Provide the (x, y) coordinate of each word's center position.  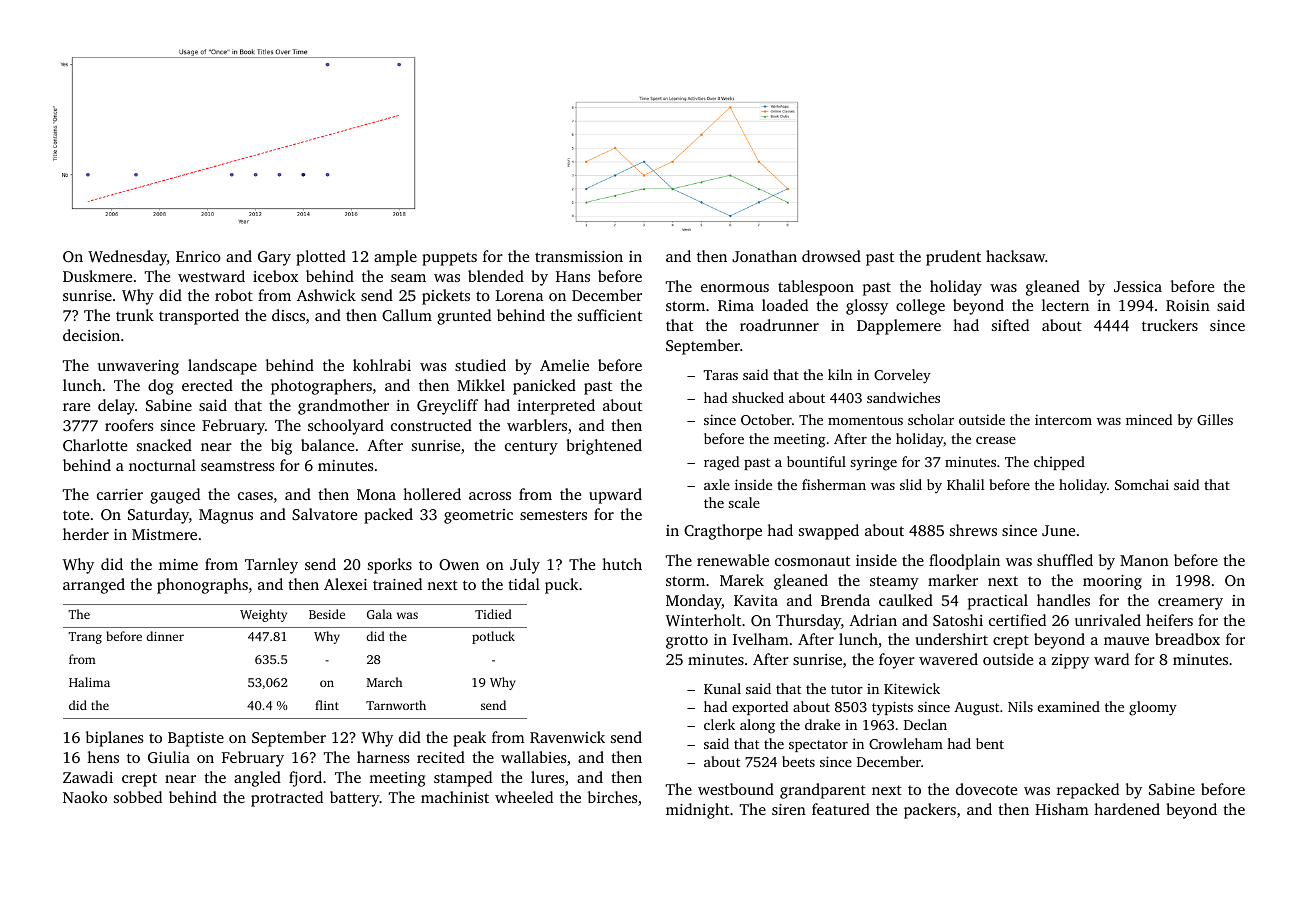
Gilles (1215, 419)
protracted (287, 799)
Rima (736, 305)
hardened (1127, 809)
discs (288, 315)
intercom (1063, 419)
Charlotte (95, 445)
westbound (736, 789)
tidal (524, 584)
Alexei (345, 584)
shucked (758, 397)
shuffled (1065, 560)
